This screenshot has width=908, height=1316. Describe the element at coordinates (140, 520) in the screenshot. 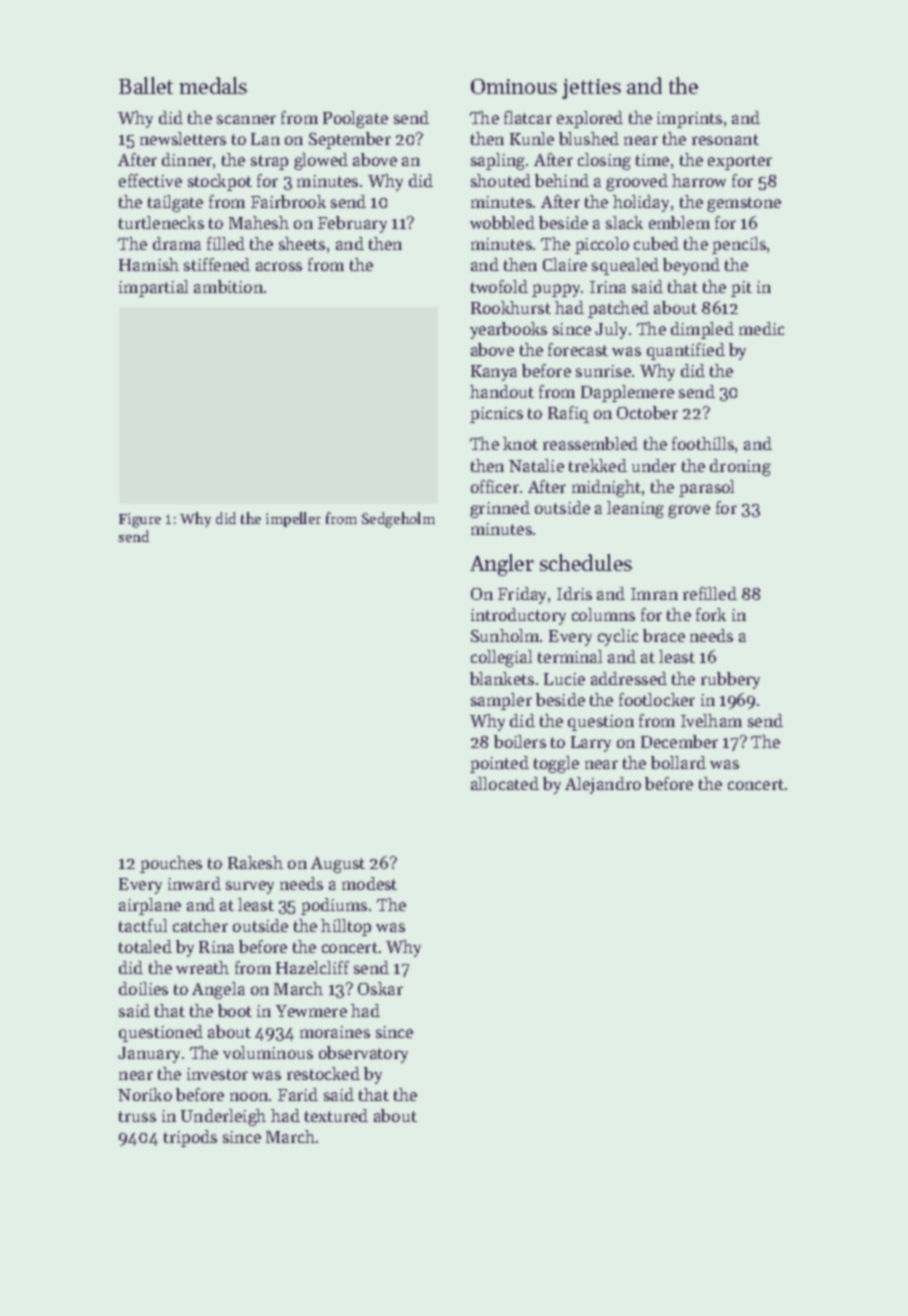

I see `Figure` at that location.
